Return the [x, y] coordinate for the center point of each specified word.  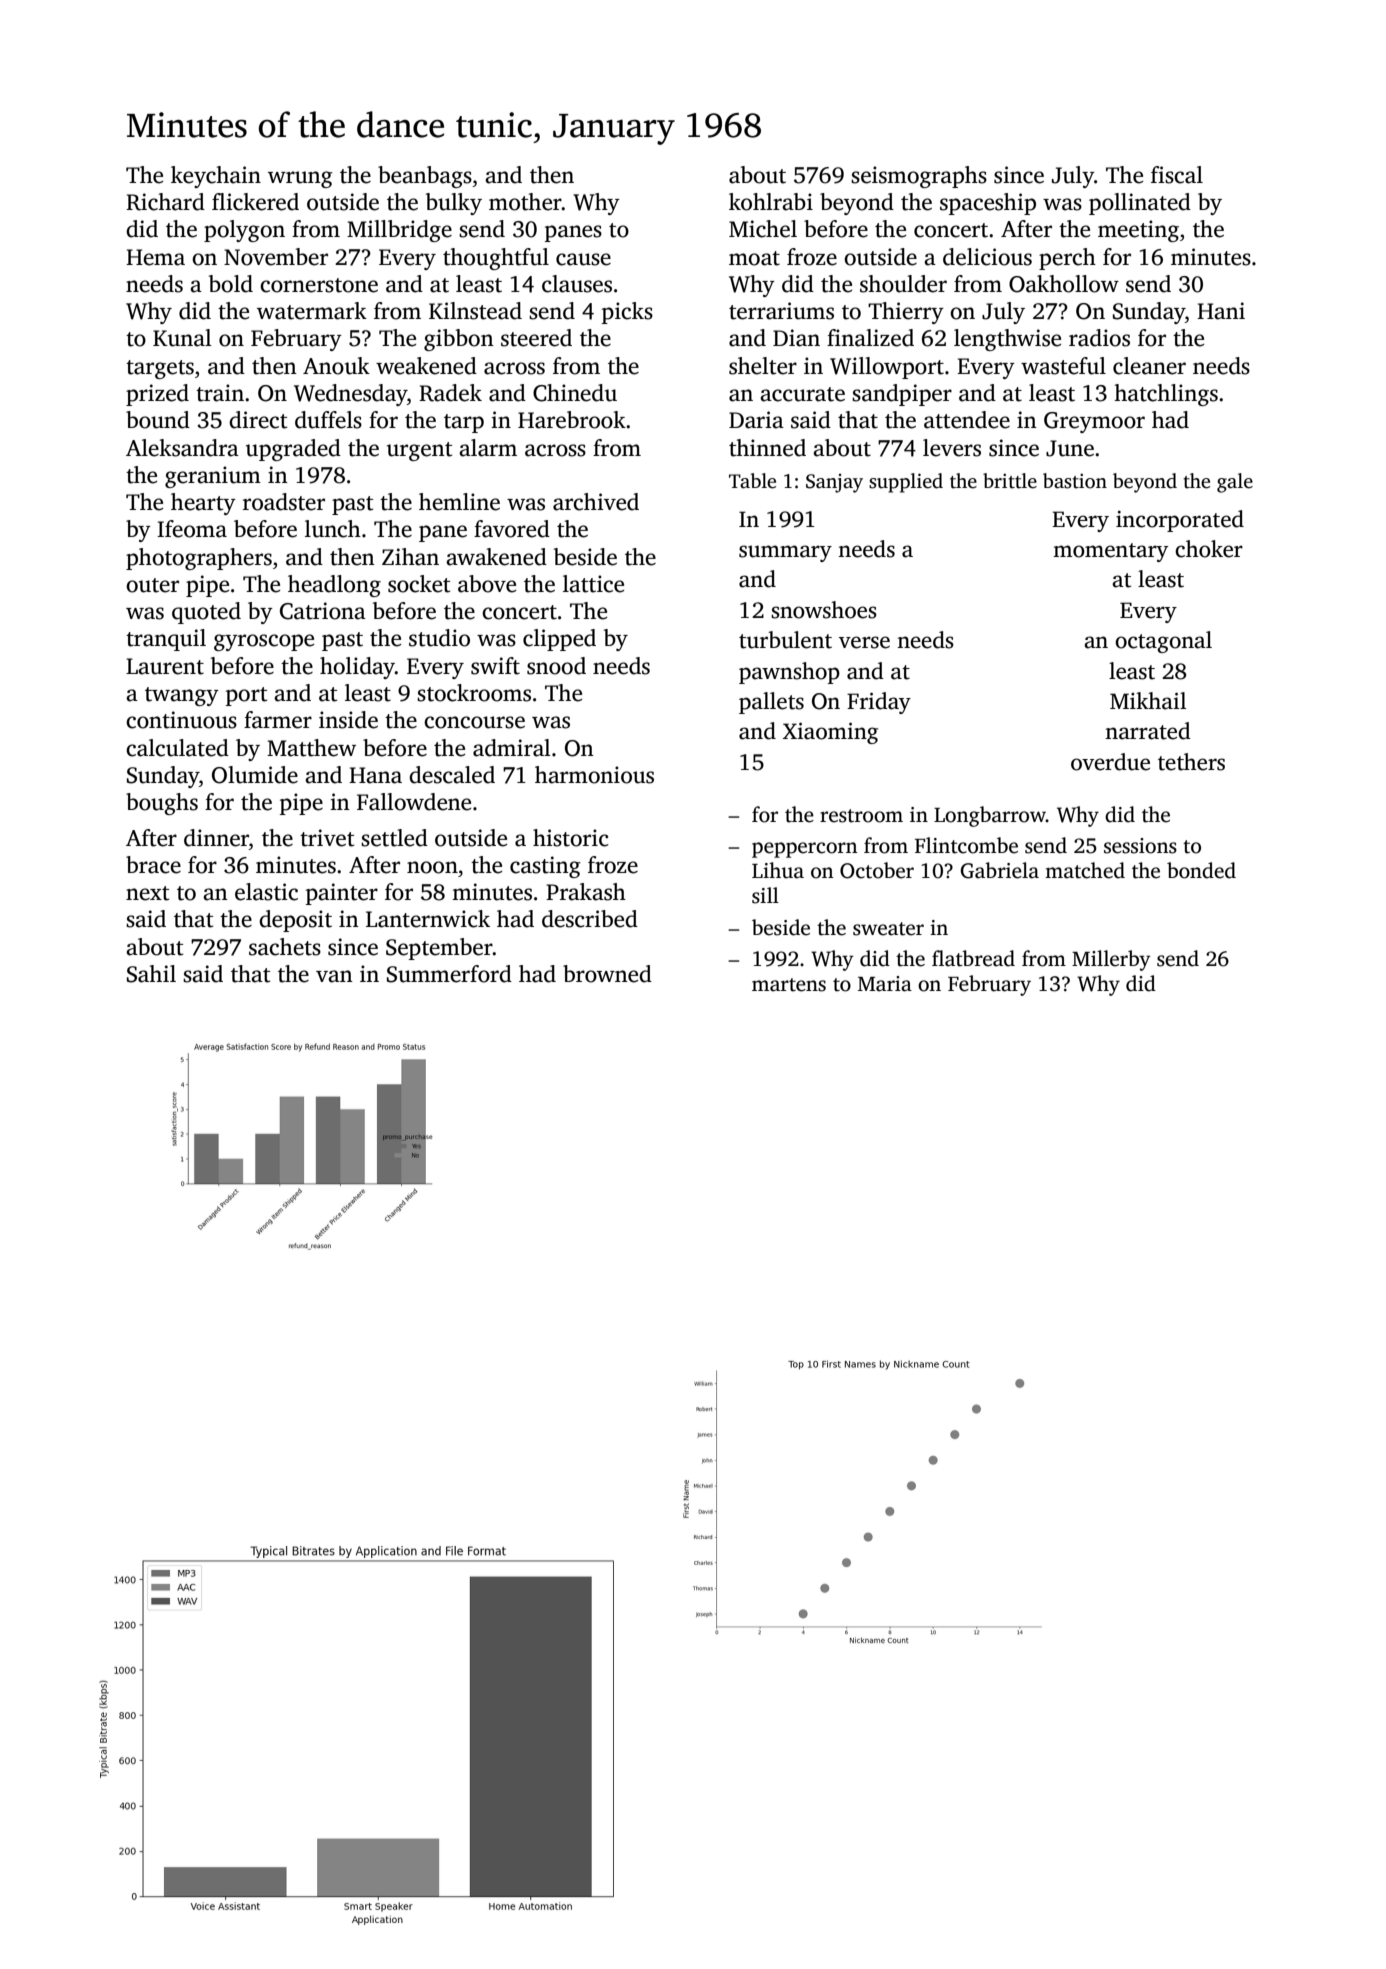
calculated [177, 748]
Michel [763, 229]
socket [419, 584]
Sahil [151, 974]
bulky [454, 204]
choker [1209, 549]
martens [789, 985]
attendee [967, 420]
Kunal [182, 338]
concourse [474, 722]
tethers [1191, 762]
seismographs [919, 177]
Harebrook [572, 420]
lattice [593, 584]
